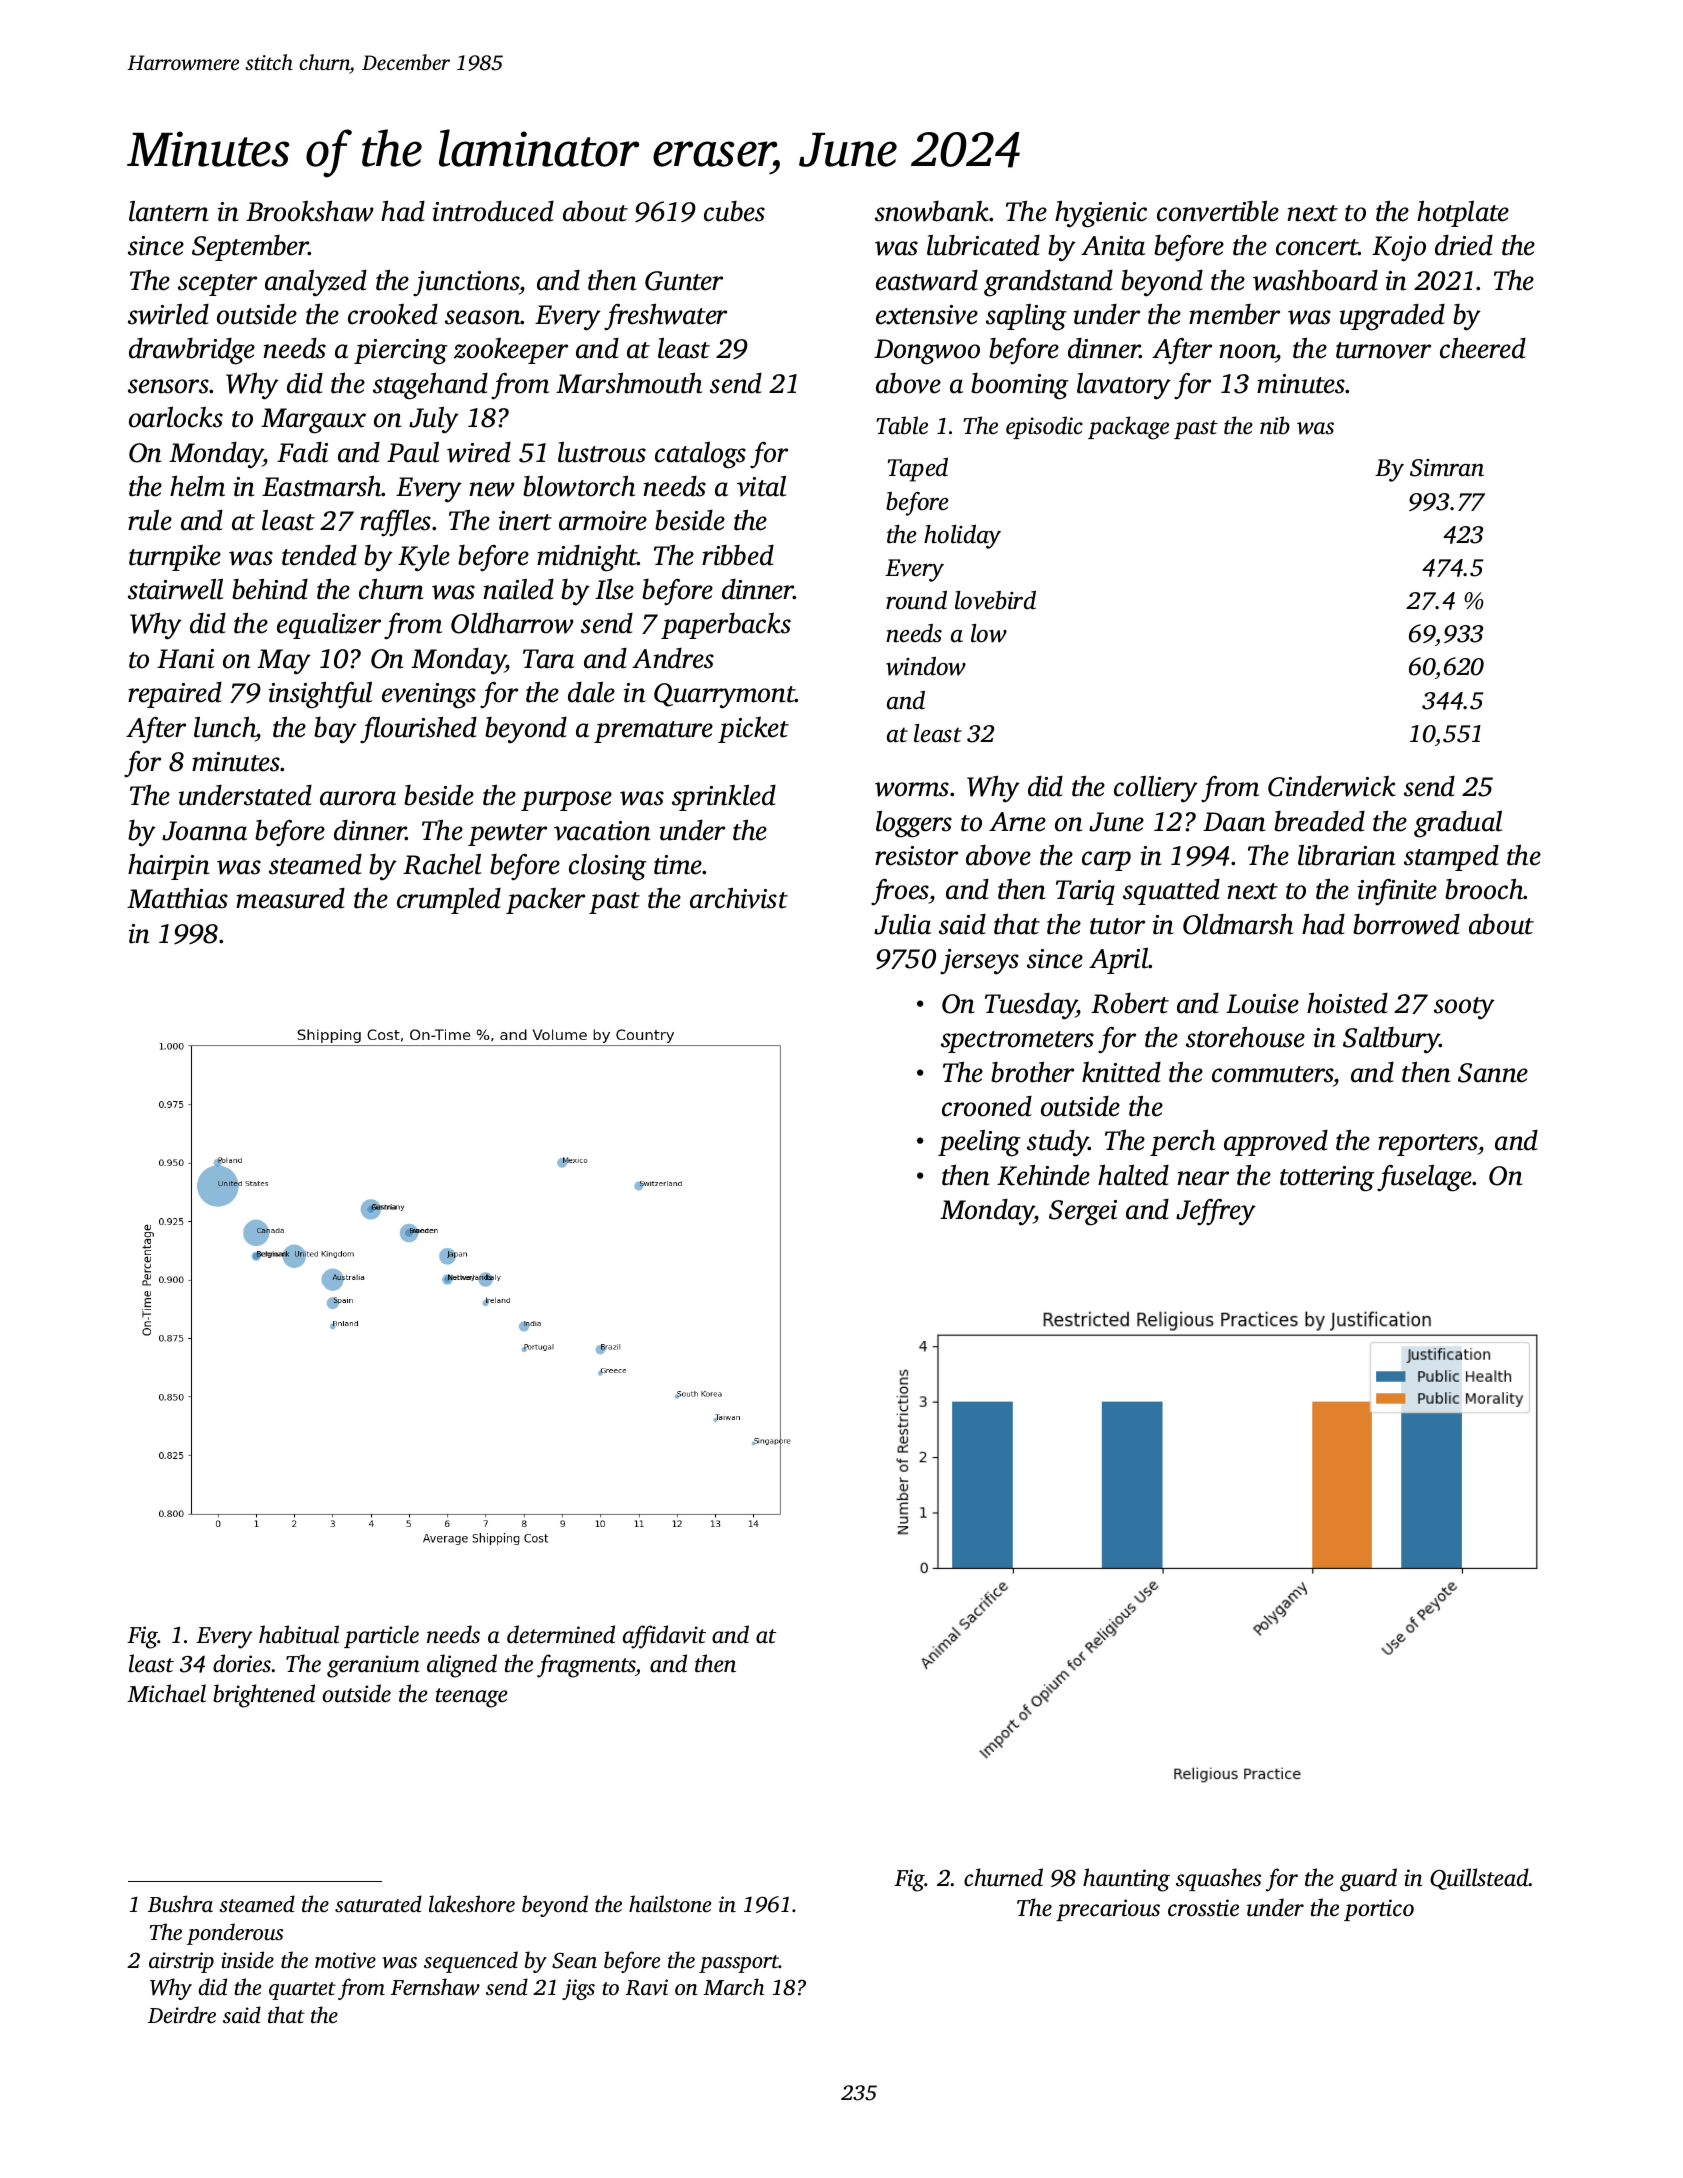  What do you see at coordinates (1275, 425) in the screenshot?
I see `nib` at bounding box center [1275, 425].
